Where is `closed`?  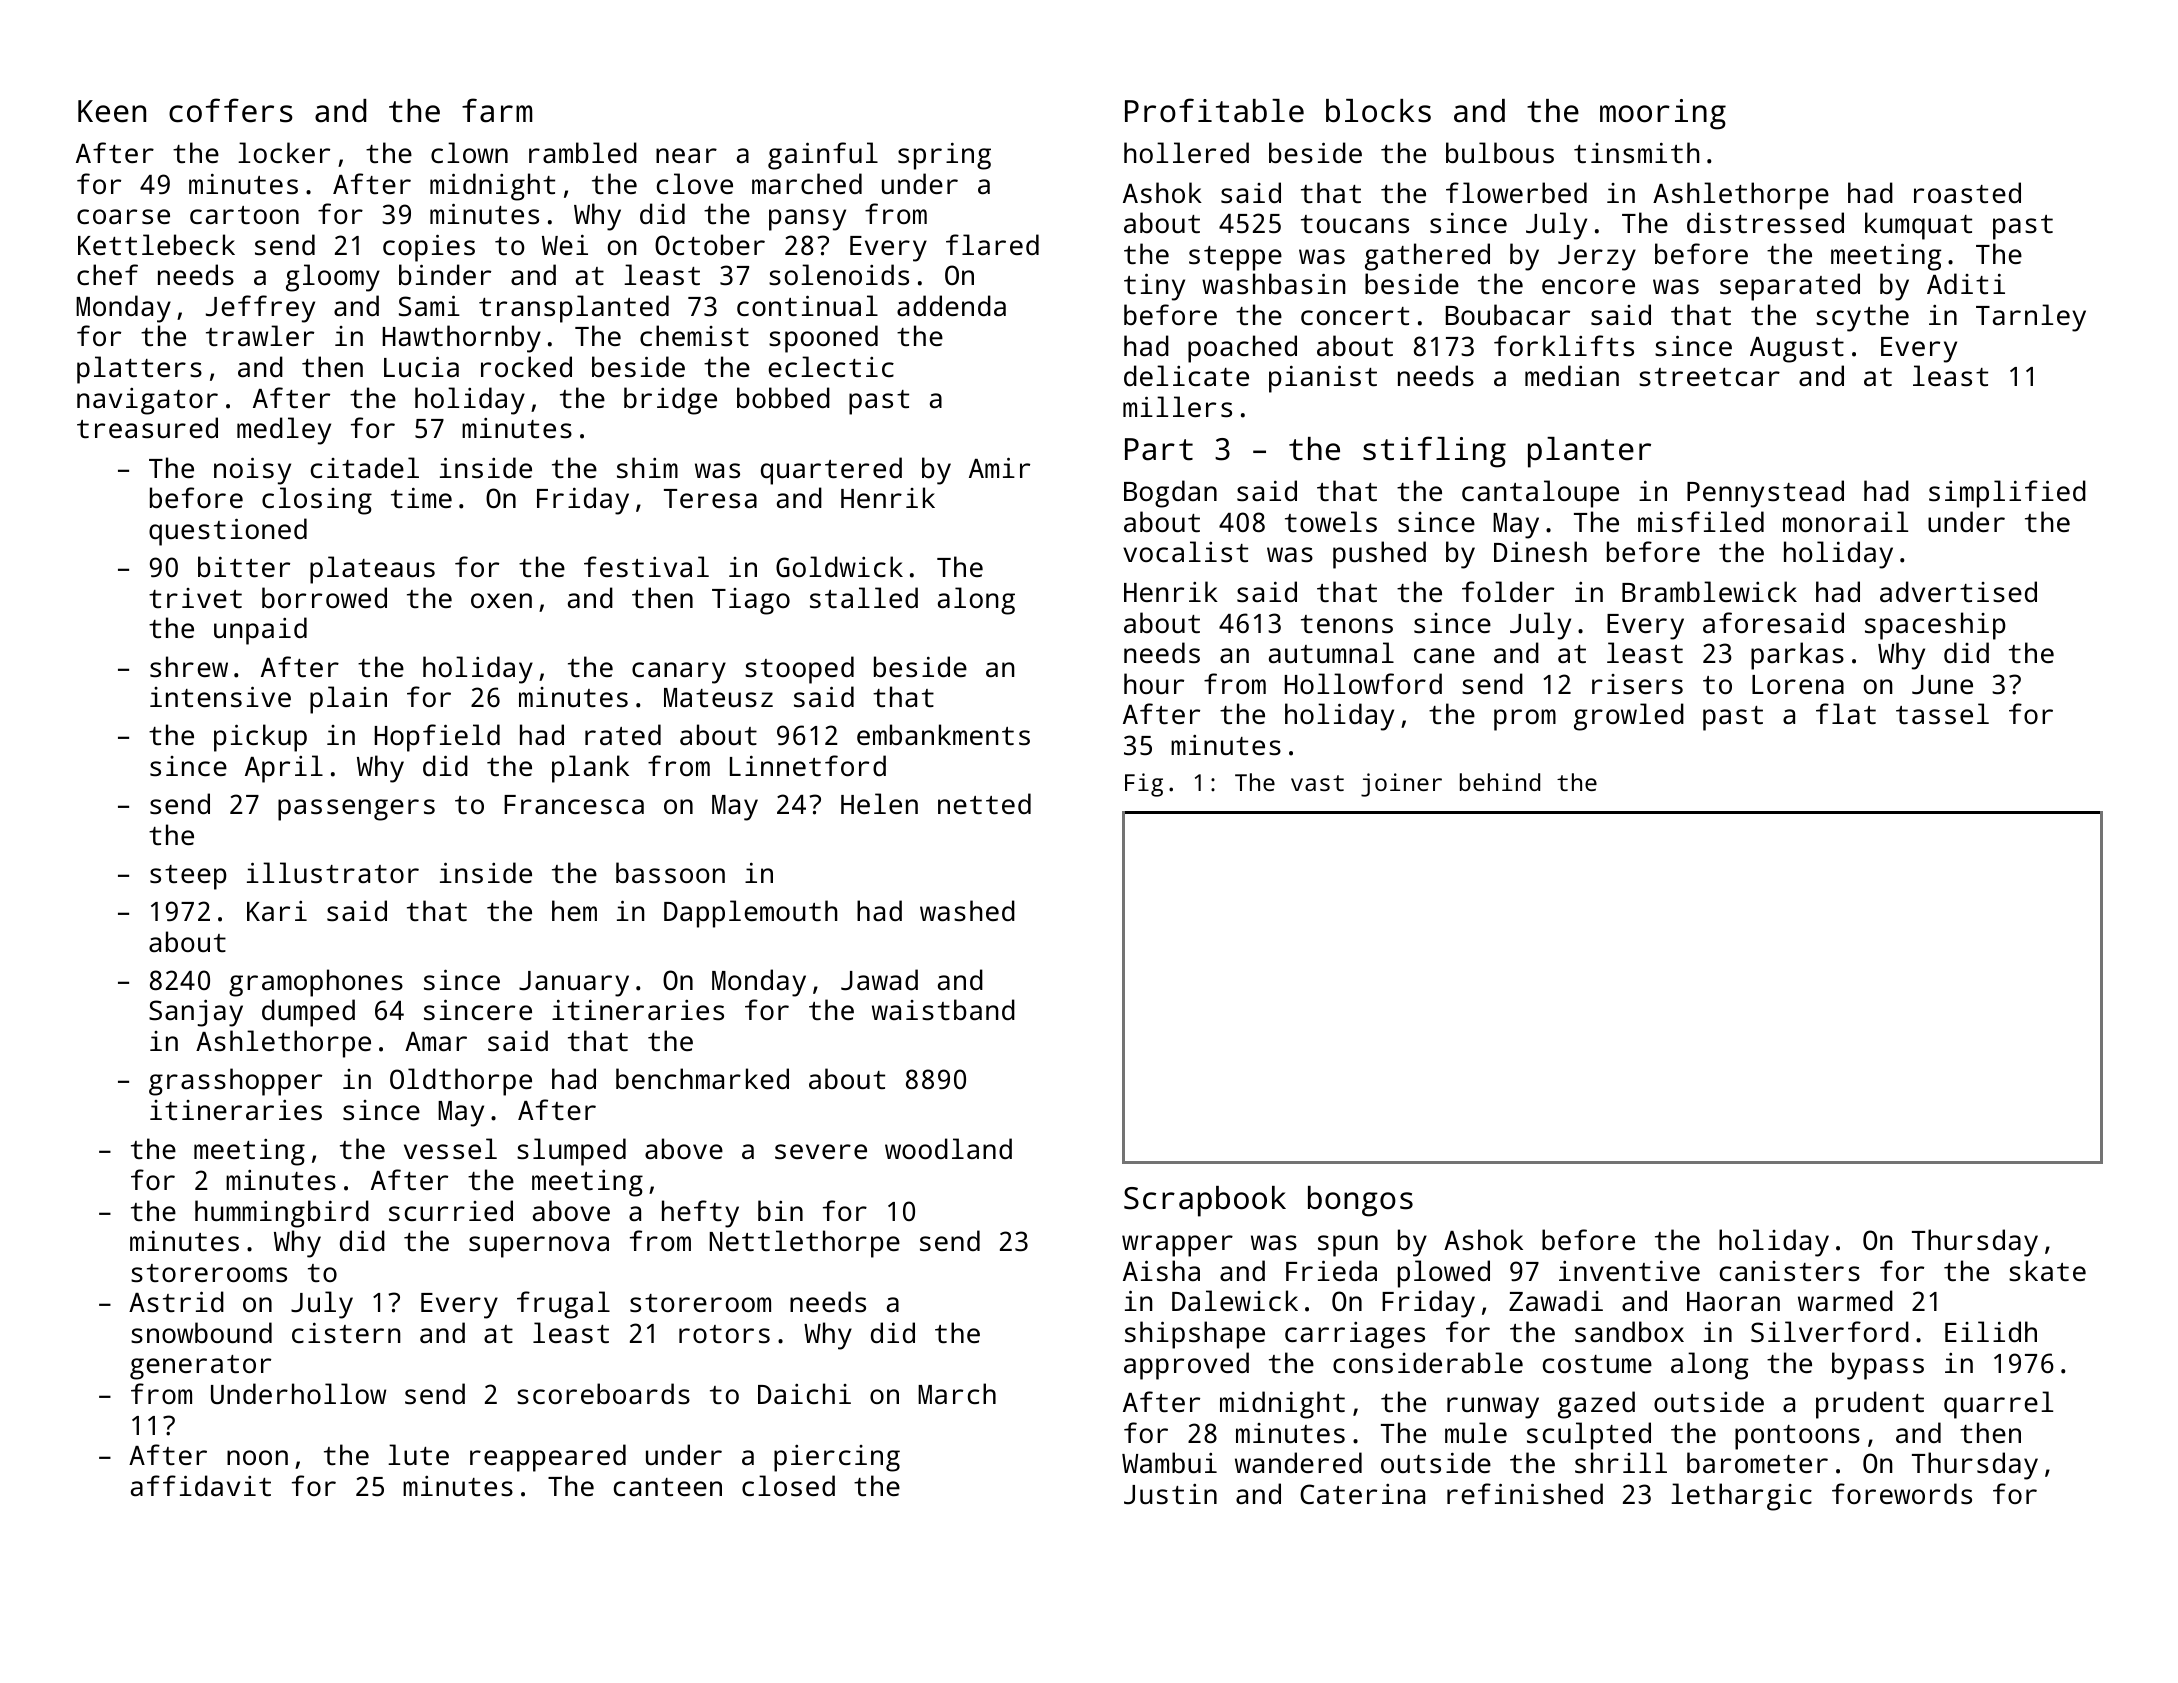
closed is located at coordinates (788, 1485).
